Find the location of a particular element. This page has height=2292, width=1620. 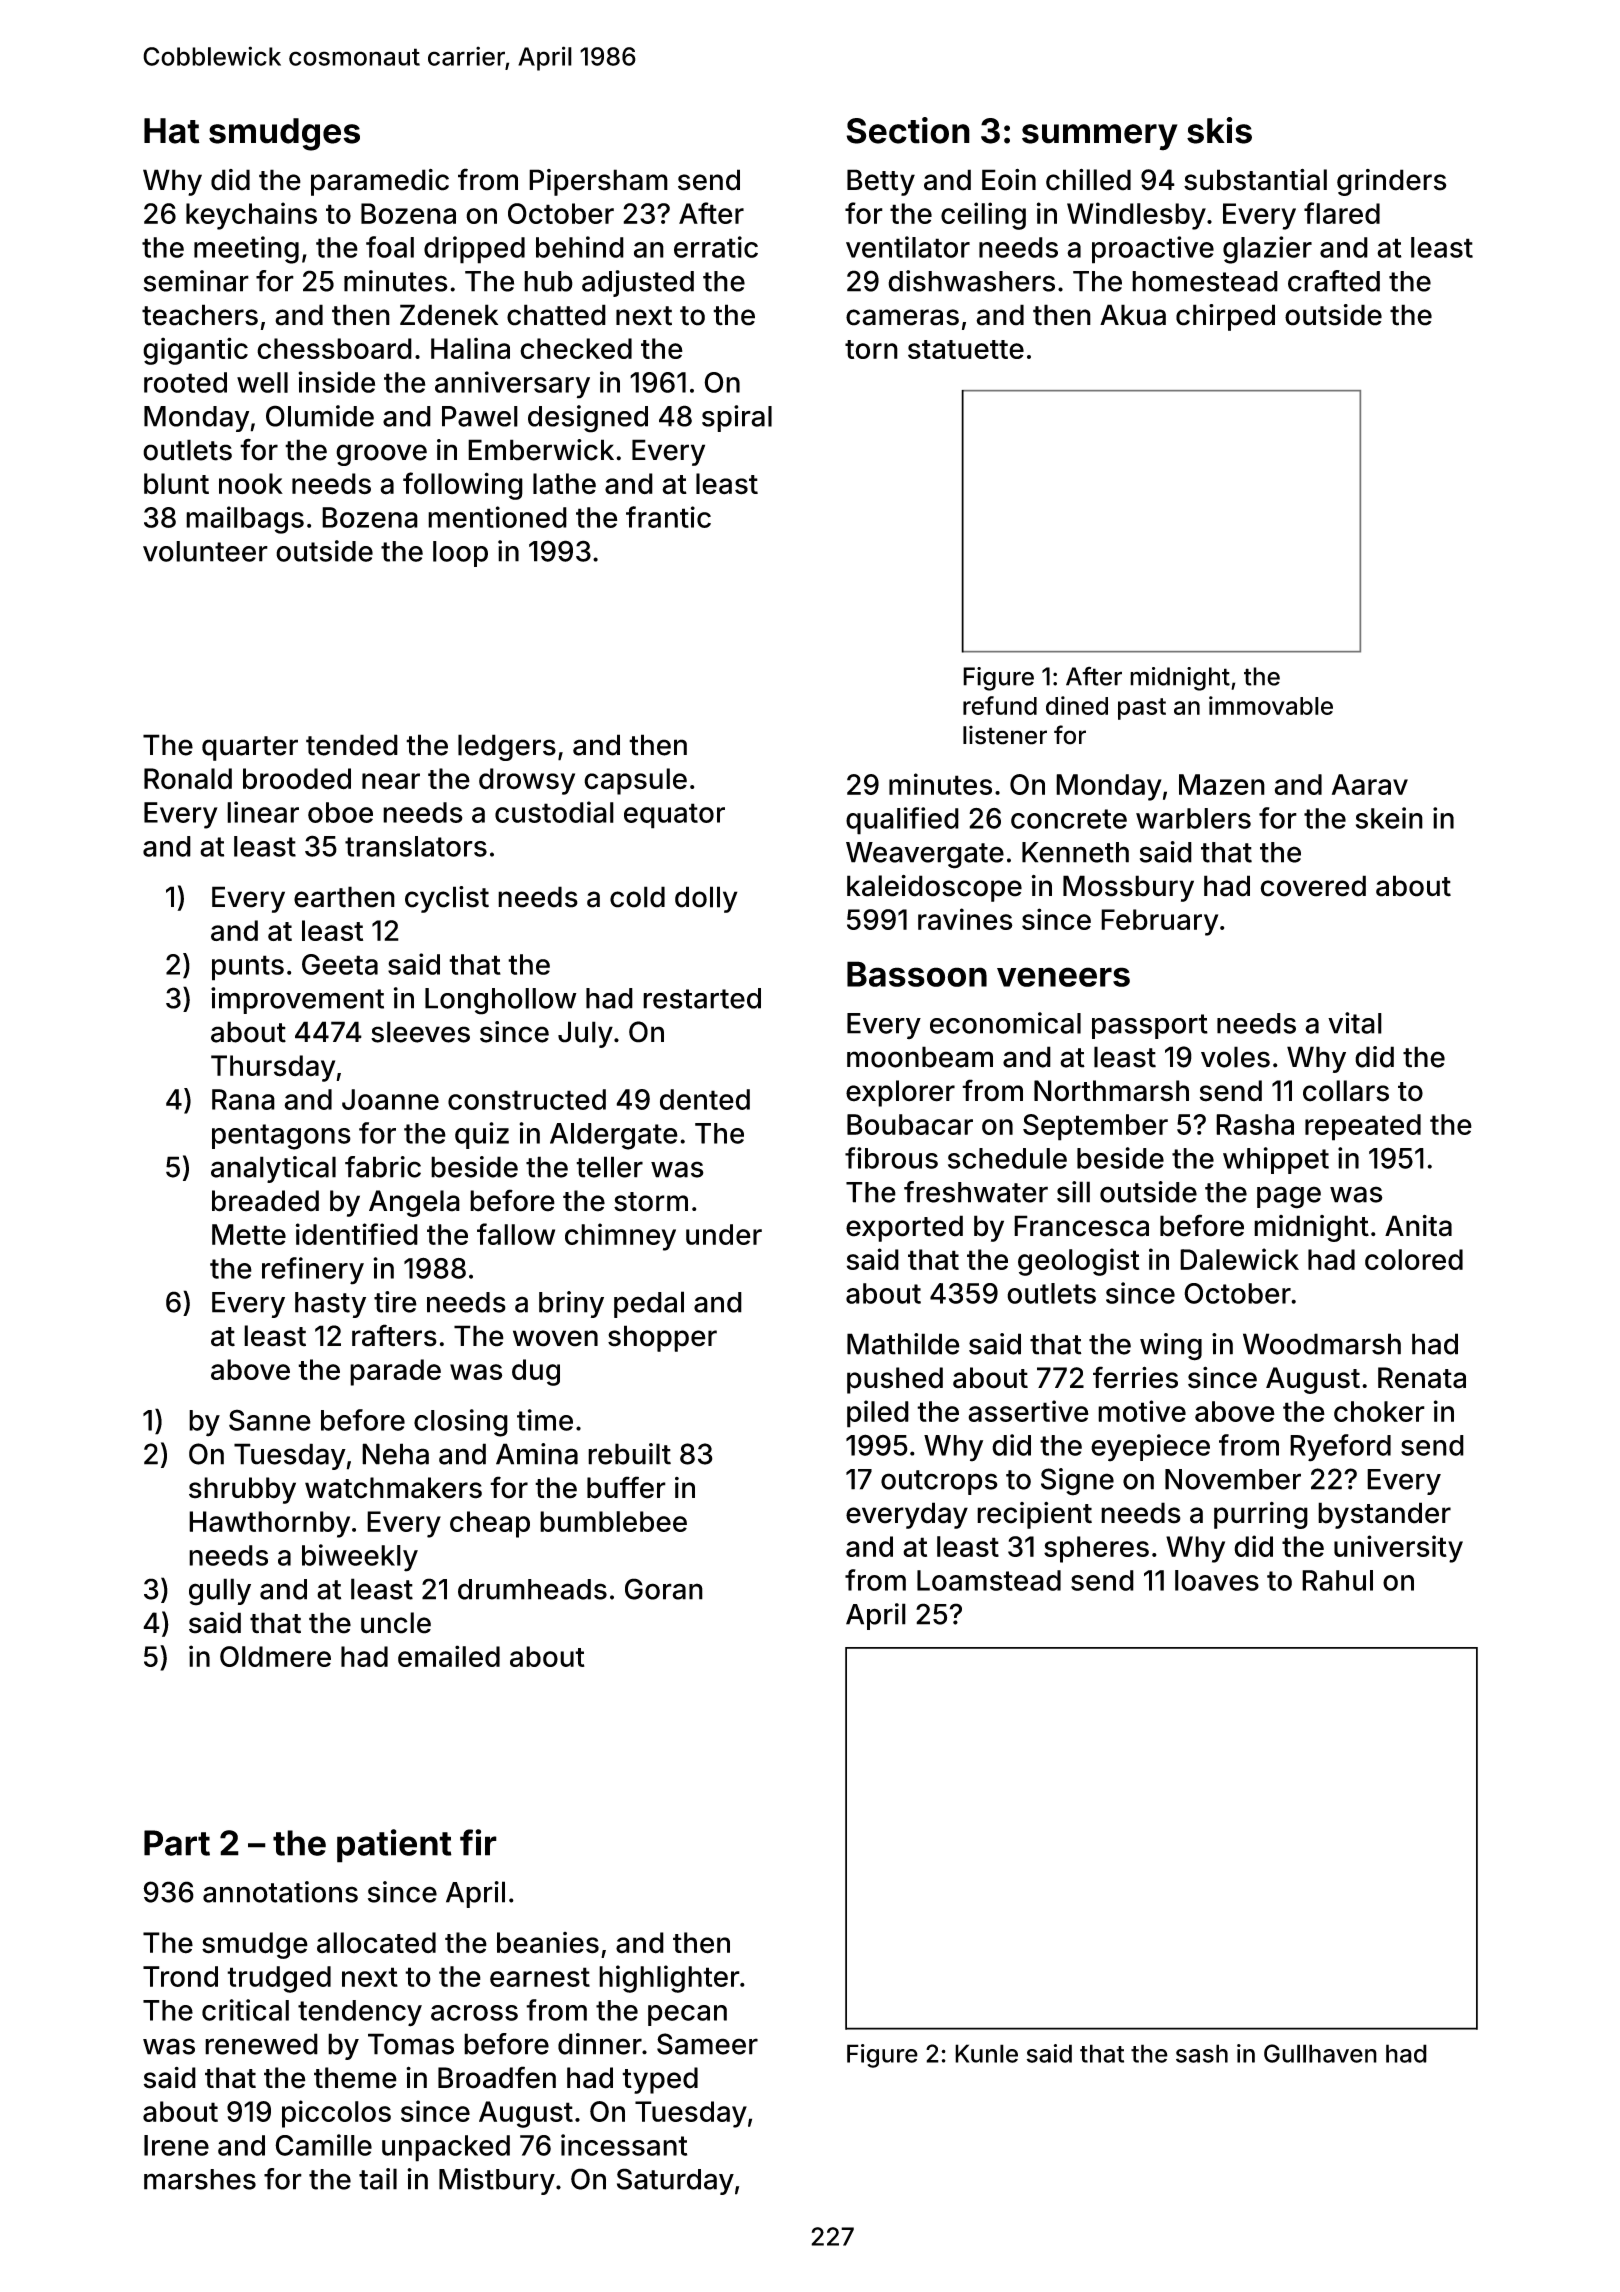

loaves is located at coordinates (1217, 1580).
